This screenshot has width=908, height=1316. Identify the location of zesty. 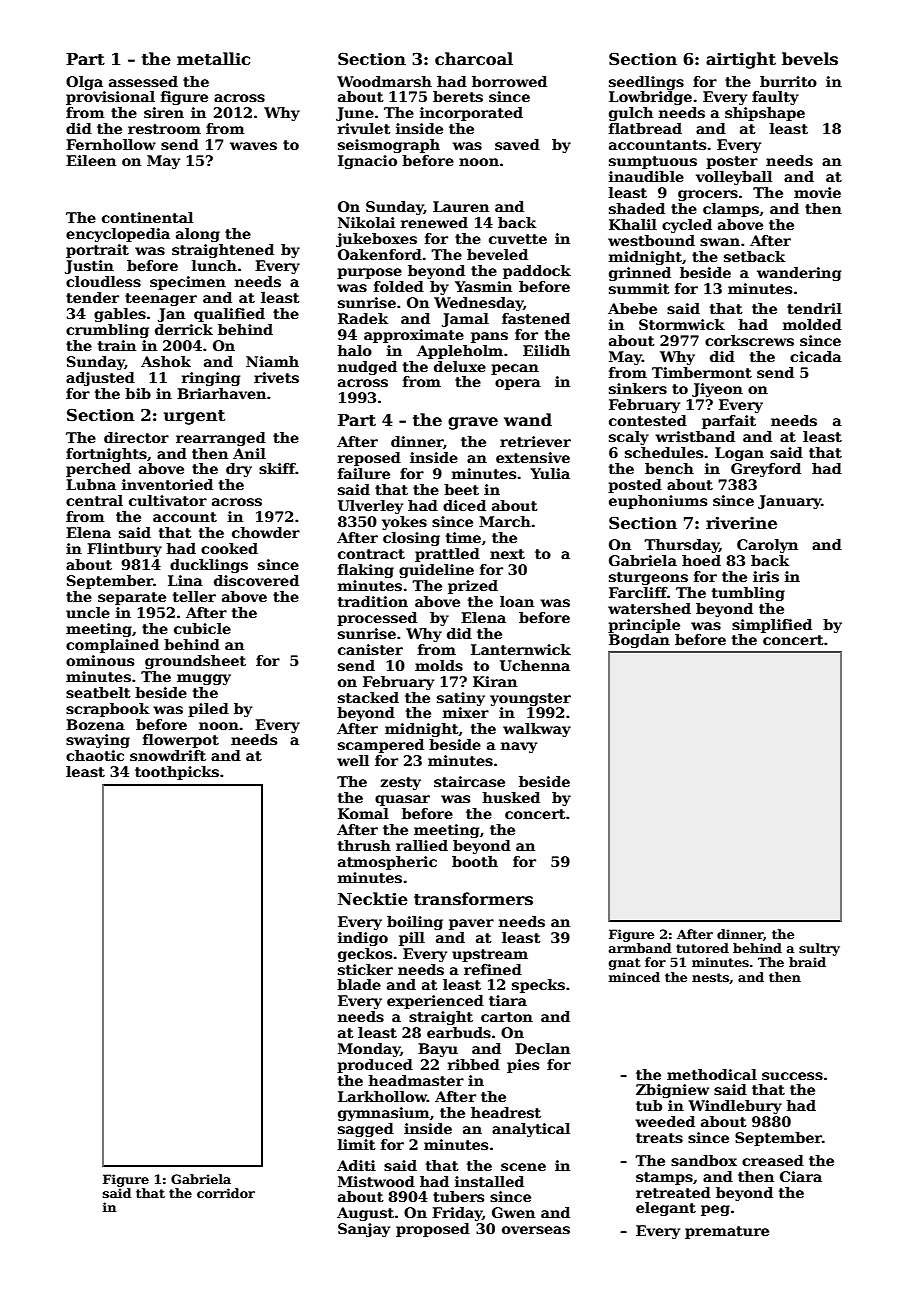
(400, 783).
